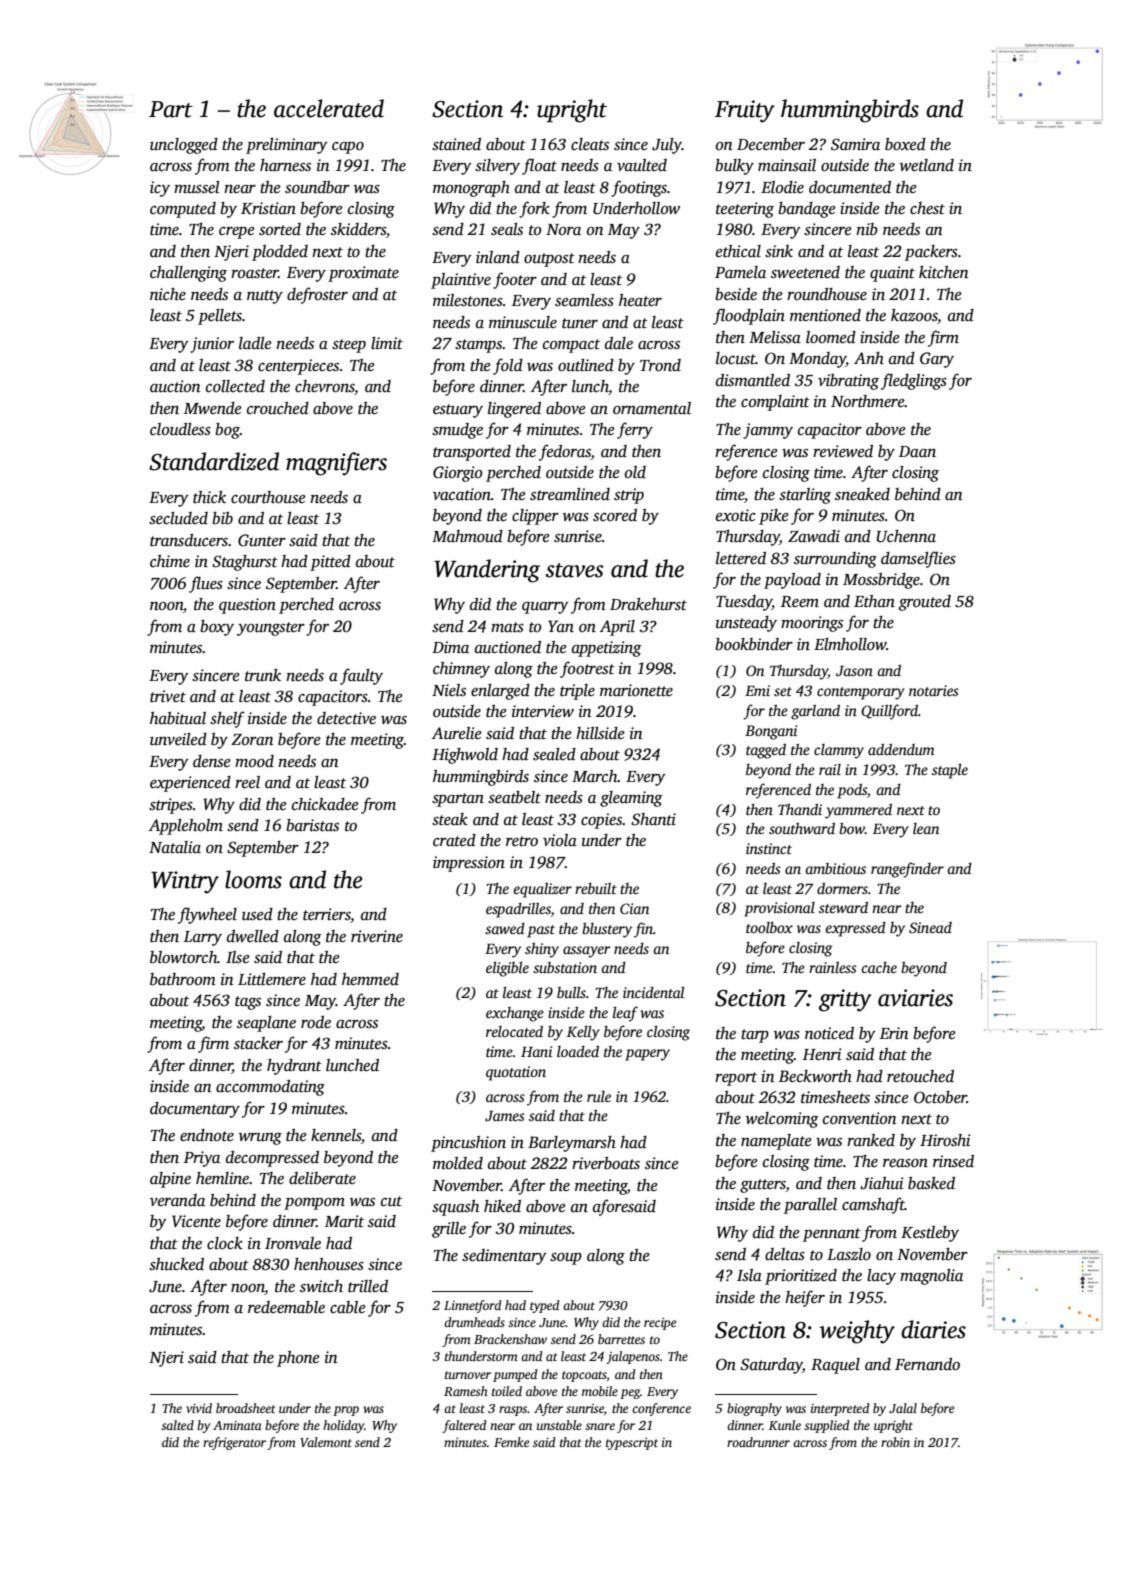  Describe the element at coordinates (745, 111) in the image. I see `Fruity` at that location.
